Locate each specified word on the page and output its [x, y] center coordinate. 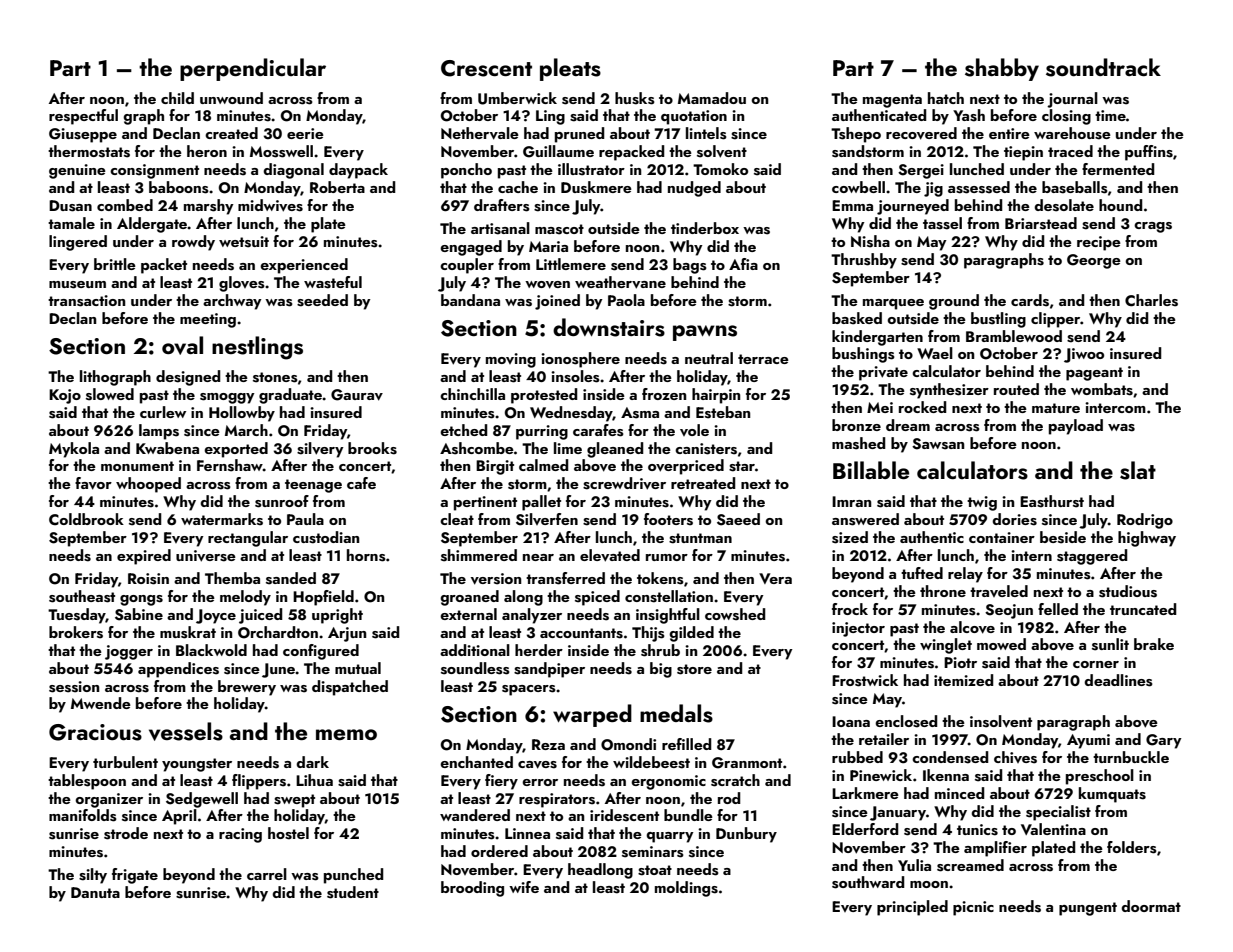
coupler [467, 266]
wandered [475, 815]
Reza [548, 744]
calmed [544, 465]
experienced [304, 266]
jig [933, 189]
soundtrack [1103, 67]
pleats [570, 69]
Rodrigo [1145, 521]
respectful [83, 117]
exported [236, 450]
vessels [186, 731]
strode [126, 833]
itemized [964, 680]
